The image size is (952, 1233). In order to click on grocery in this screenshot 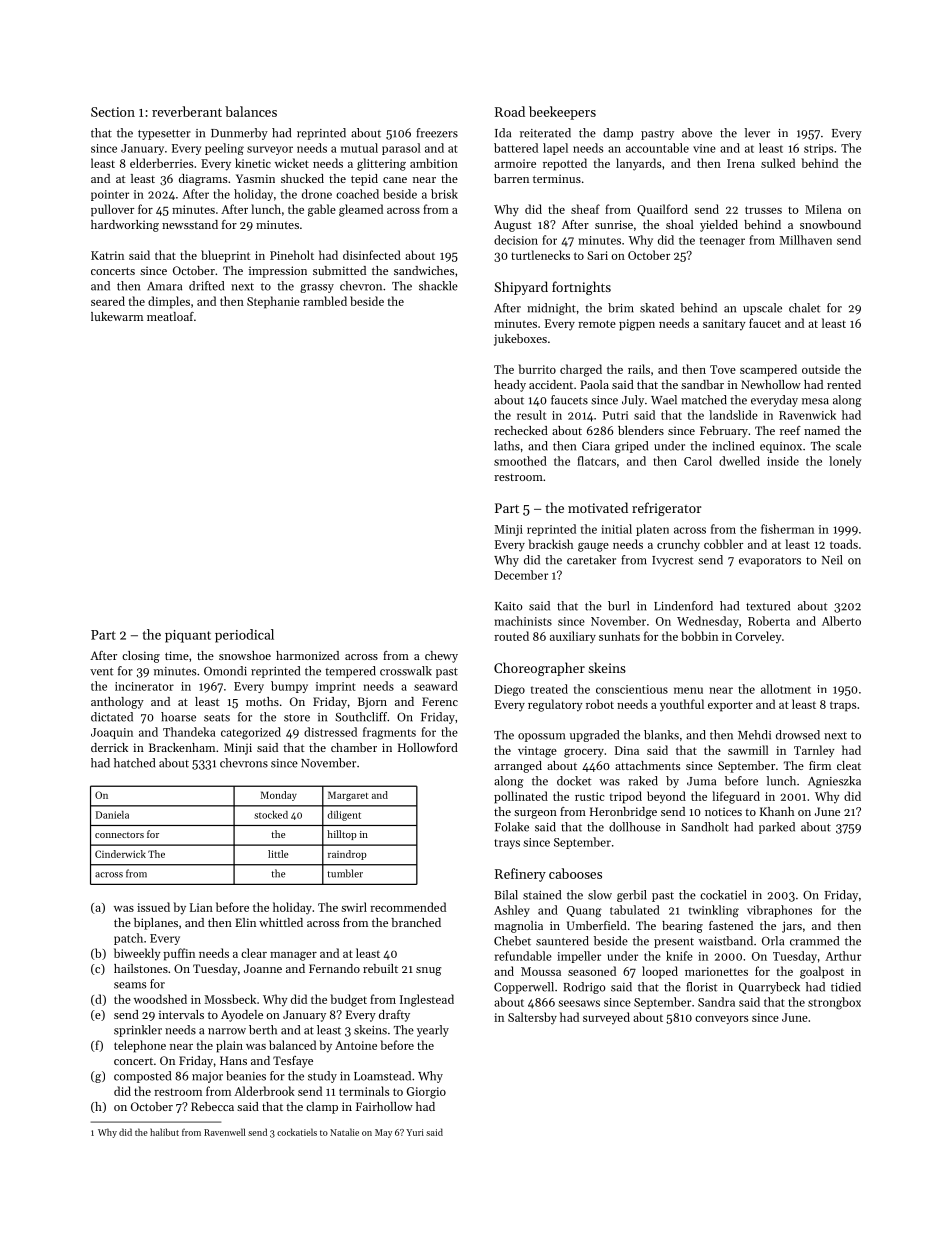, I will do `click(584, 753)`.
